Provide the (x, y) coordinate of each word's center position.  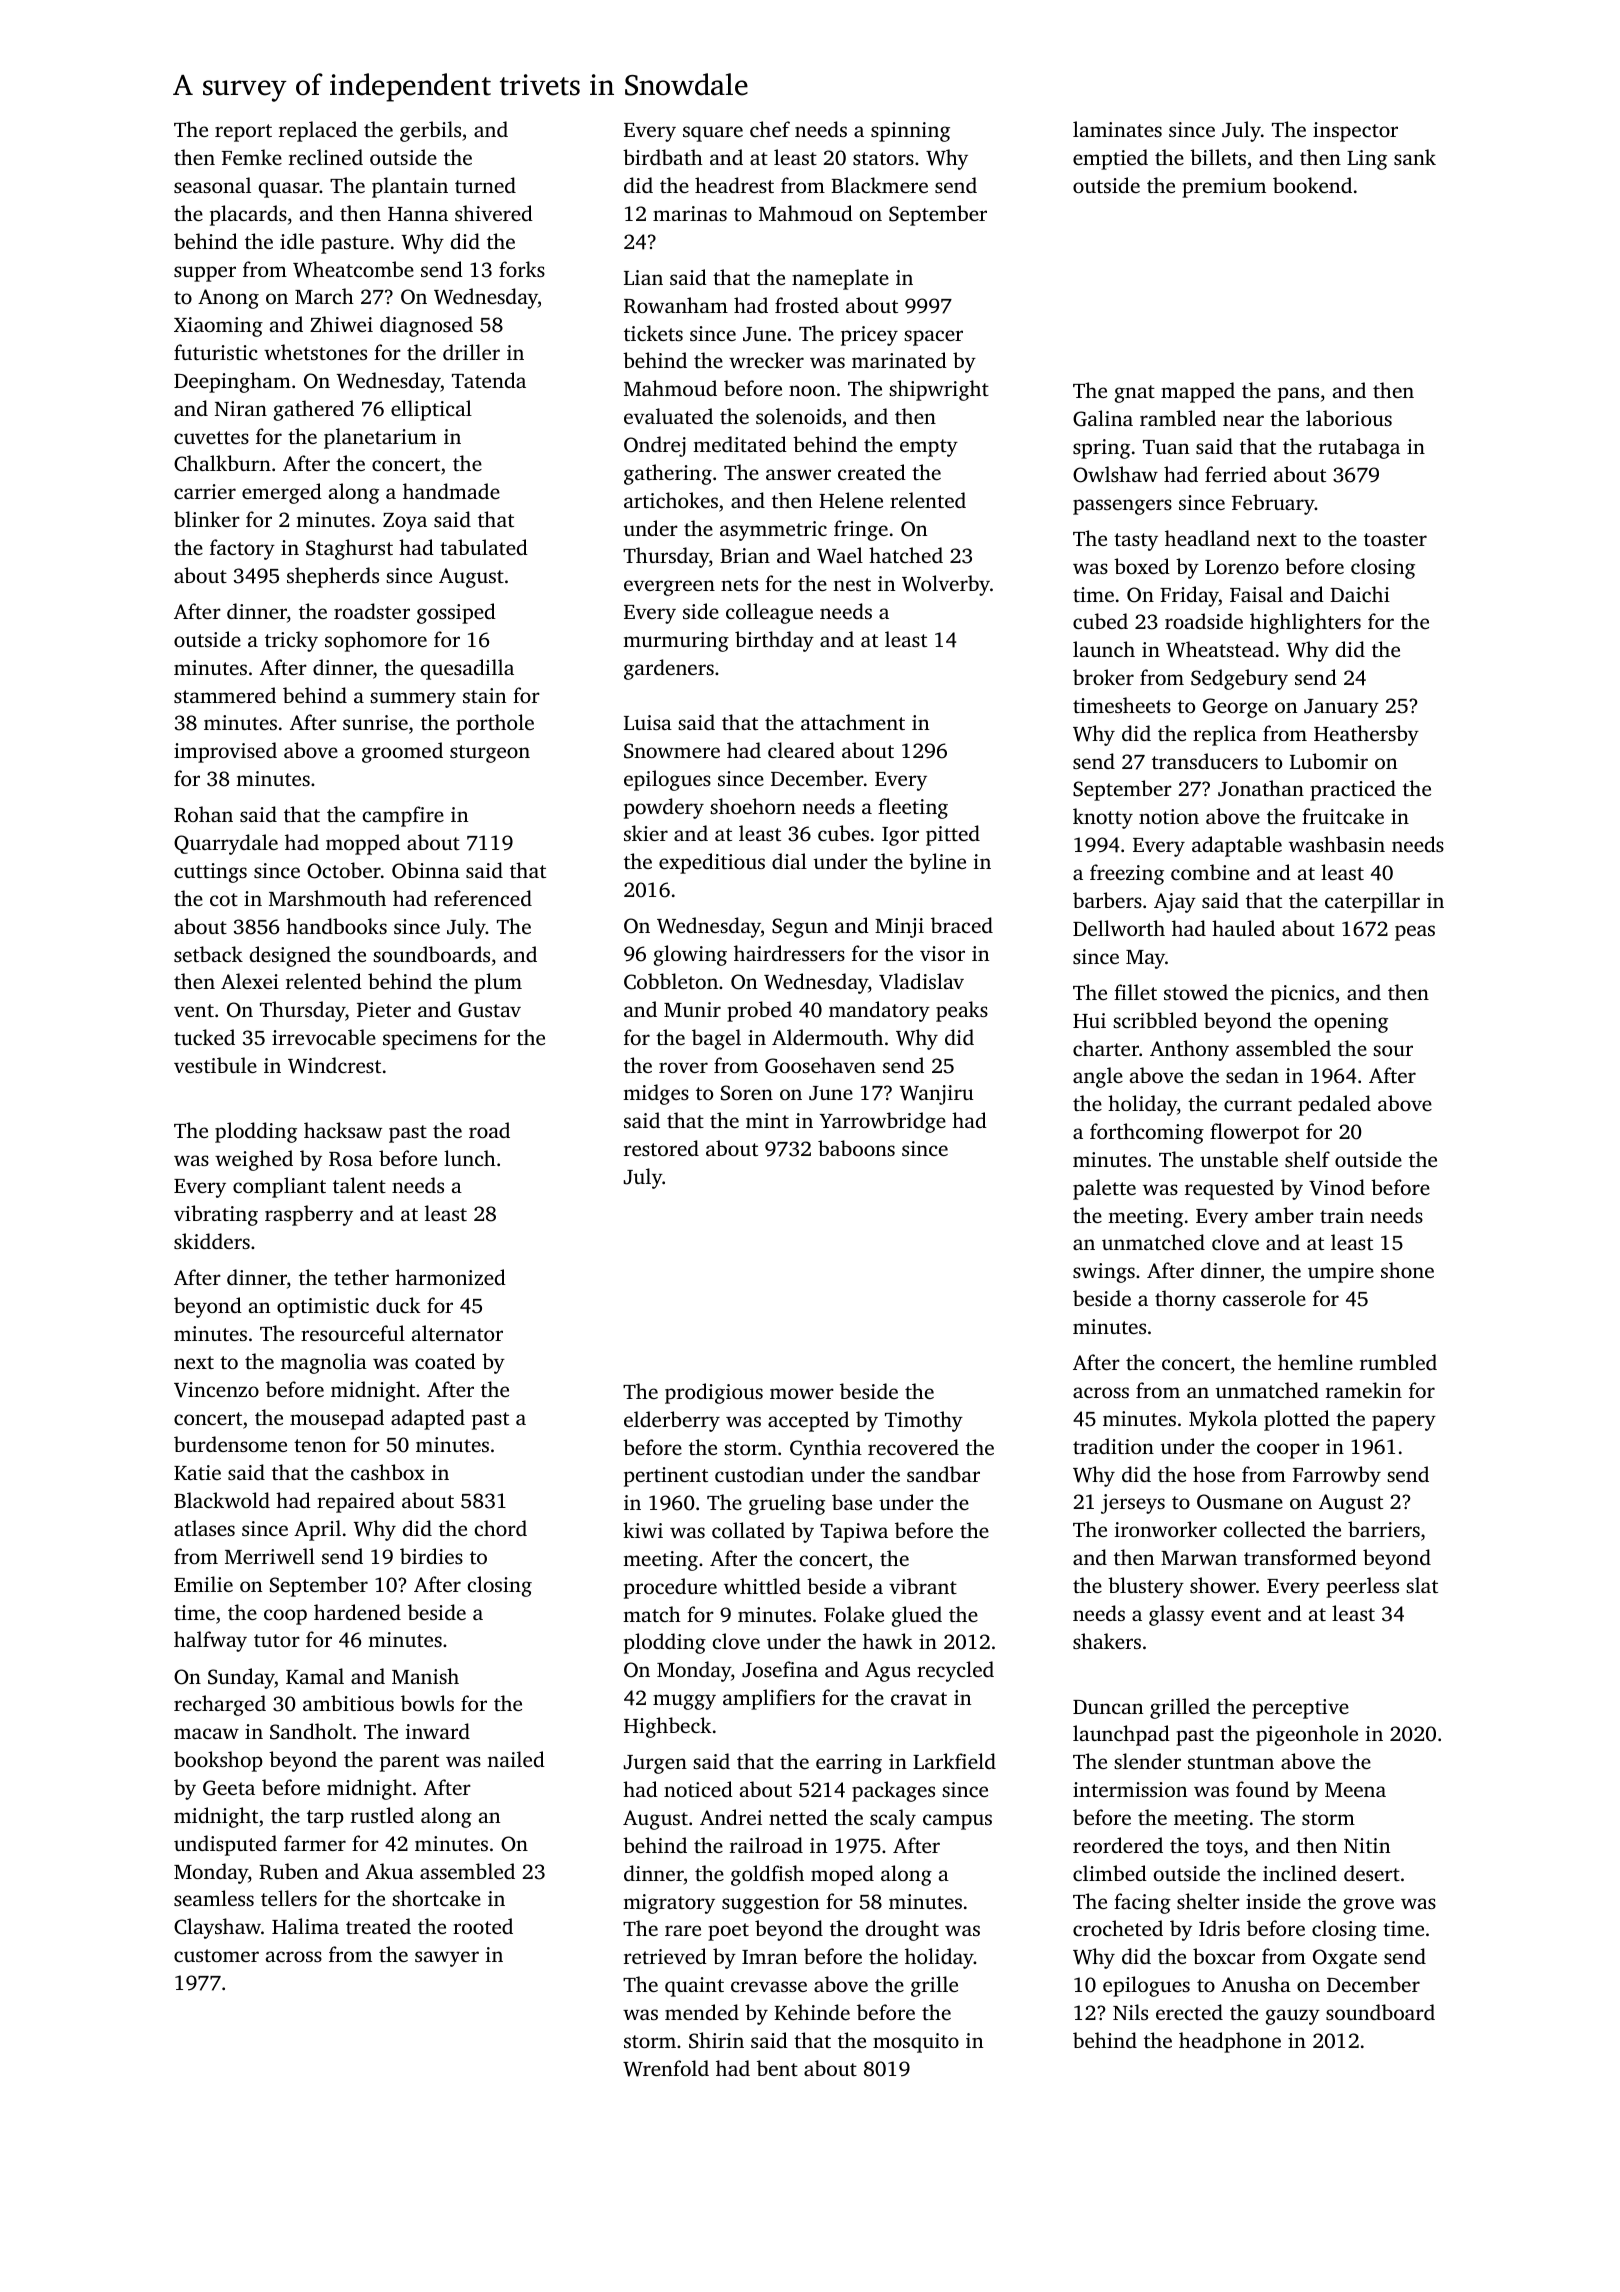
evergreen (669, 588)
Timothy (924, 1421)
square (713, 134)
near (1243, 420)
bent (777, 2068)
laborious (1349, 418)
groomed (402, 752)
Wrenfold (666, 2068)
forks (522, 269)
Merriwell (270, 1556)
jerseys (1133, 1504)
